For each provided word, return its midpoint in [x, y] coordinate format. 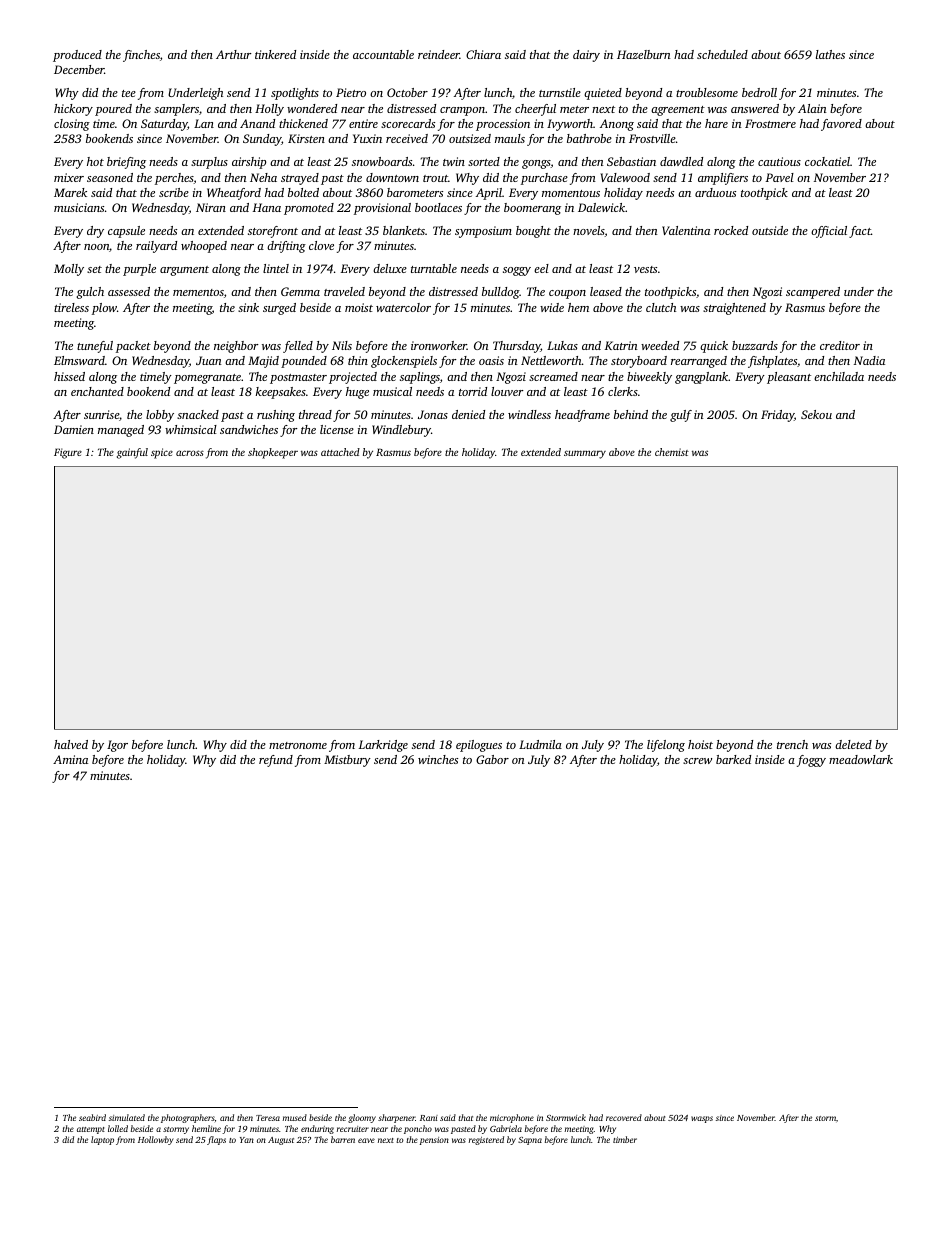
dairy [586, 56]
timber [625, 1139]
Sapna [530, 1141]
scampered [813, 293]
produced [77, 56]
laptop [102, 1140]
